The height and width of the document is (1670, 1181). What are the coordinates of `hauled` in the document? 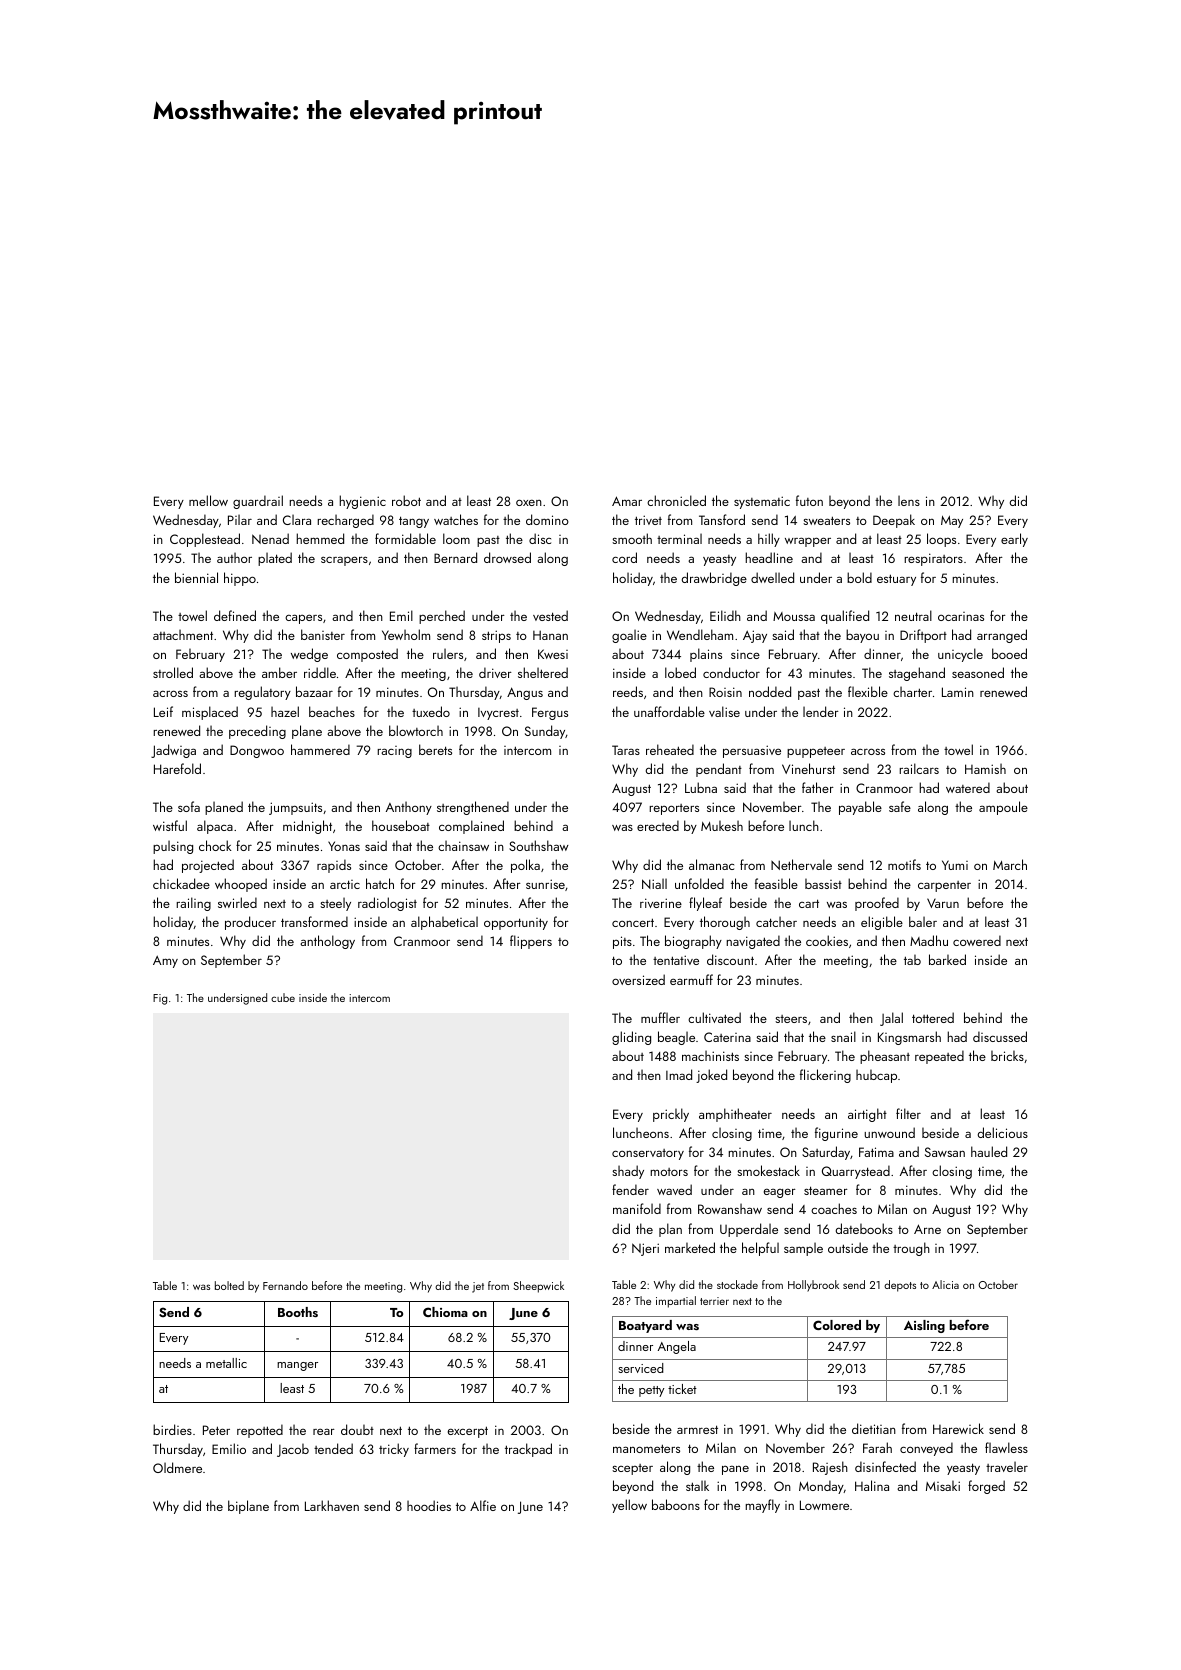 It's located at (989, 1151).
